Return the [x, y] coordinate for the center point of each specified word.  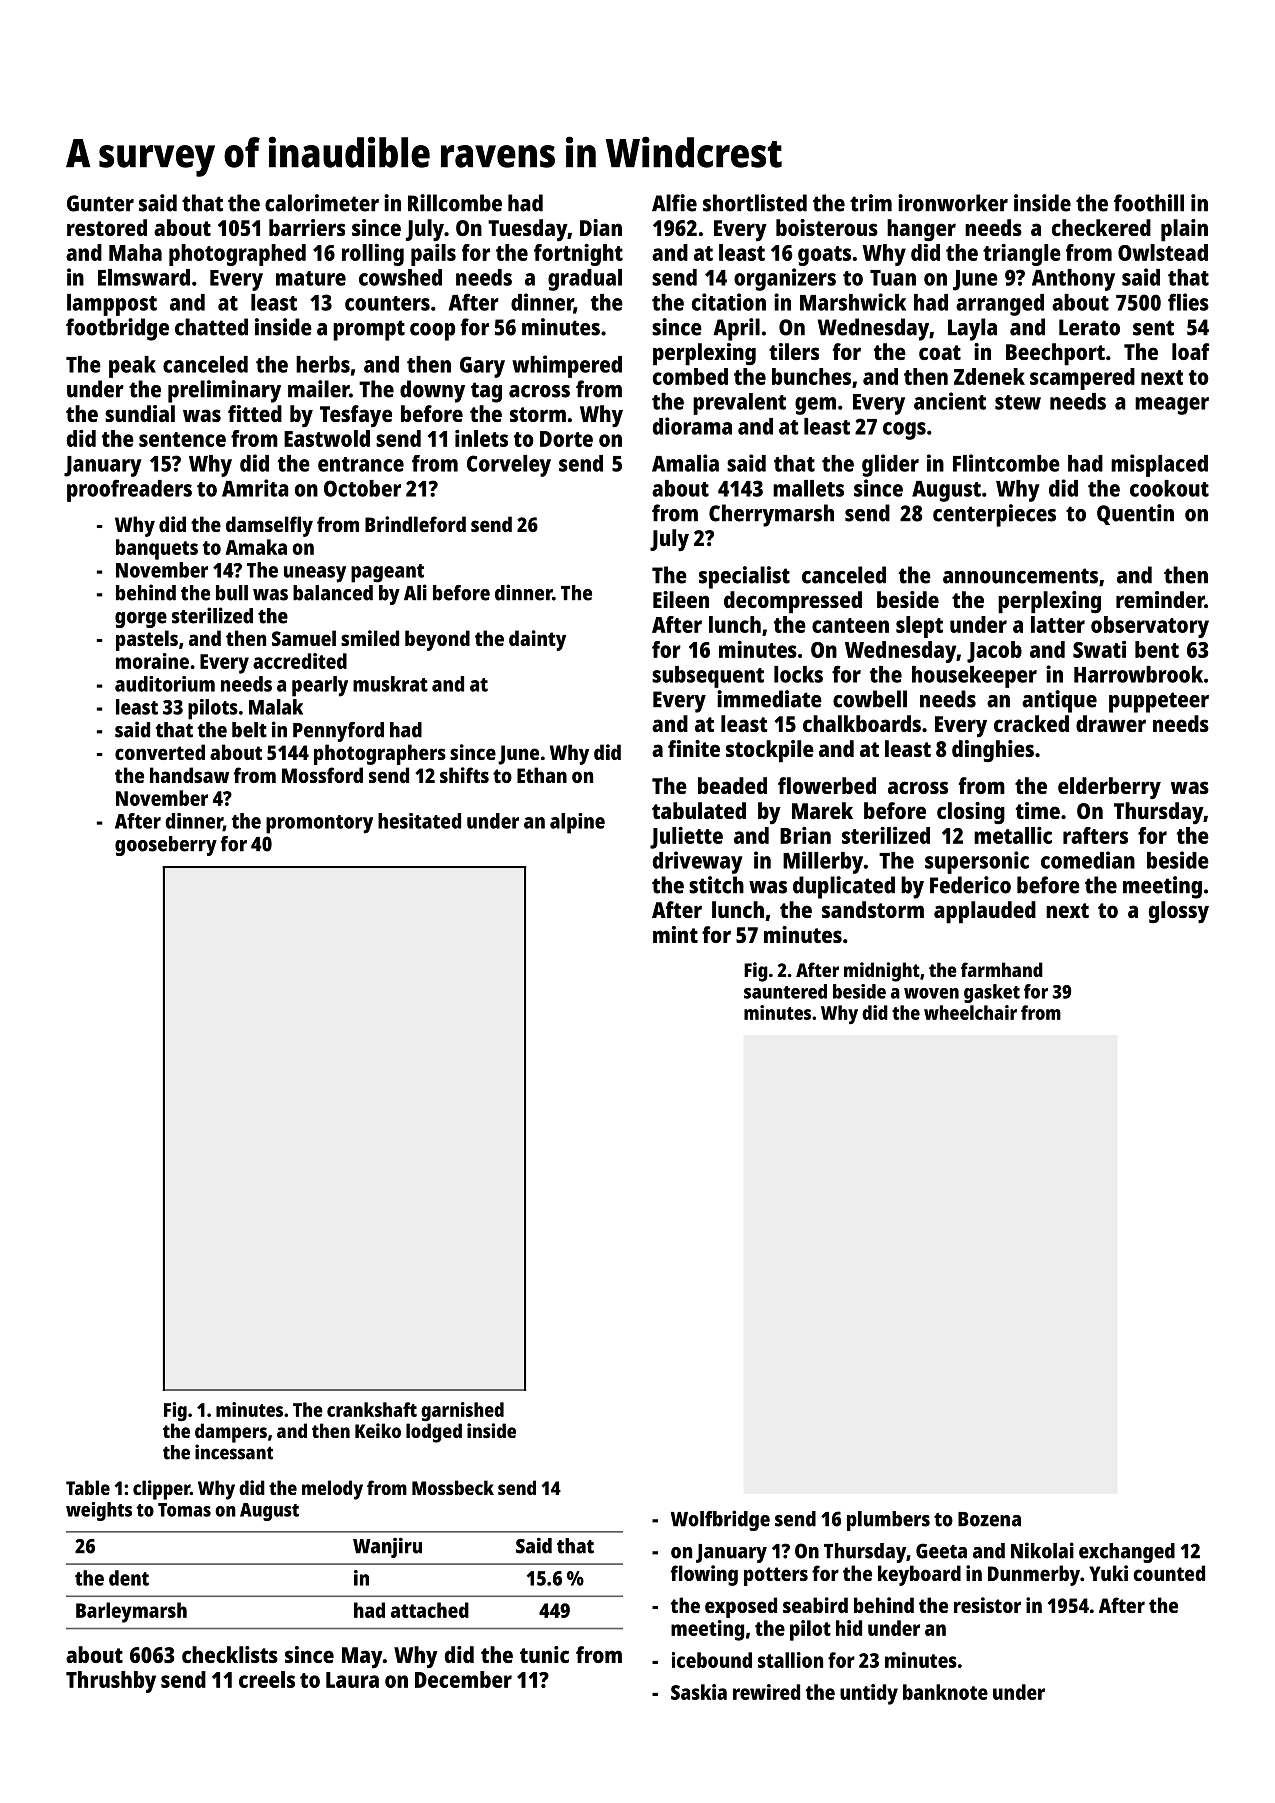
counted [1169, 1573]
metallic [1013, 835]
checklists [230, 1654]
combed [690, 376]
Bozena [989, 1519]
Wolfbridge [720, 1520]
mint [675, 934]
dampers [231, 1433]
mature [311, 278]
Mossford [322, 775]
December [463, 1679]
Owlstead [1163, 252]
